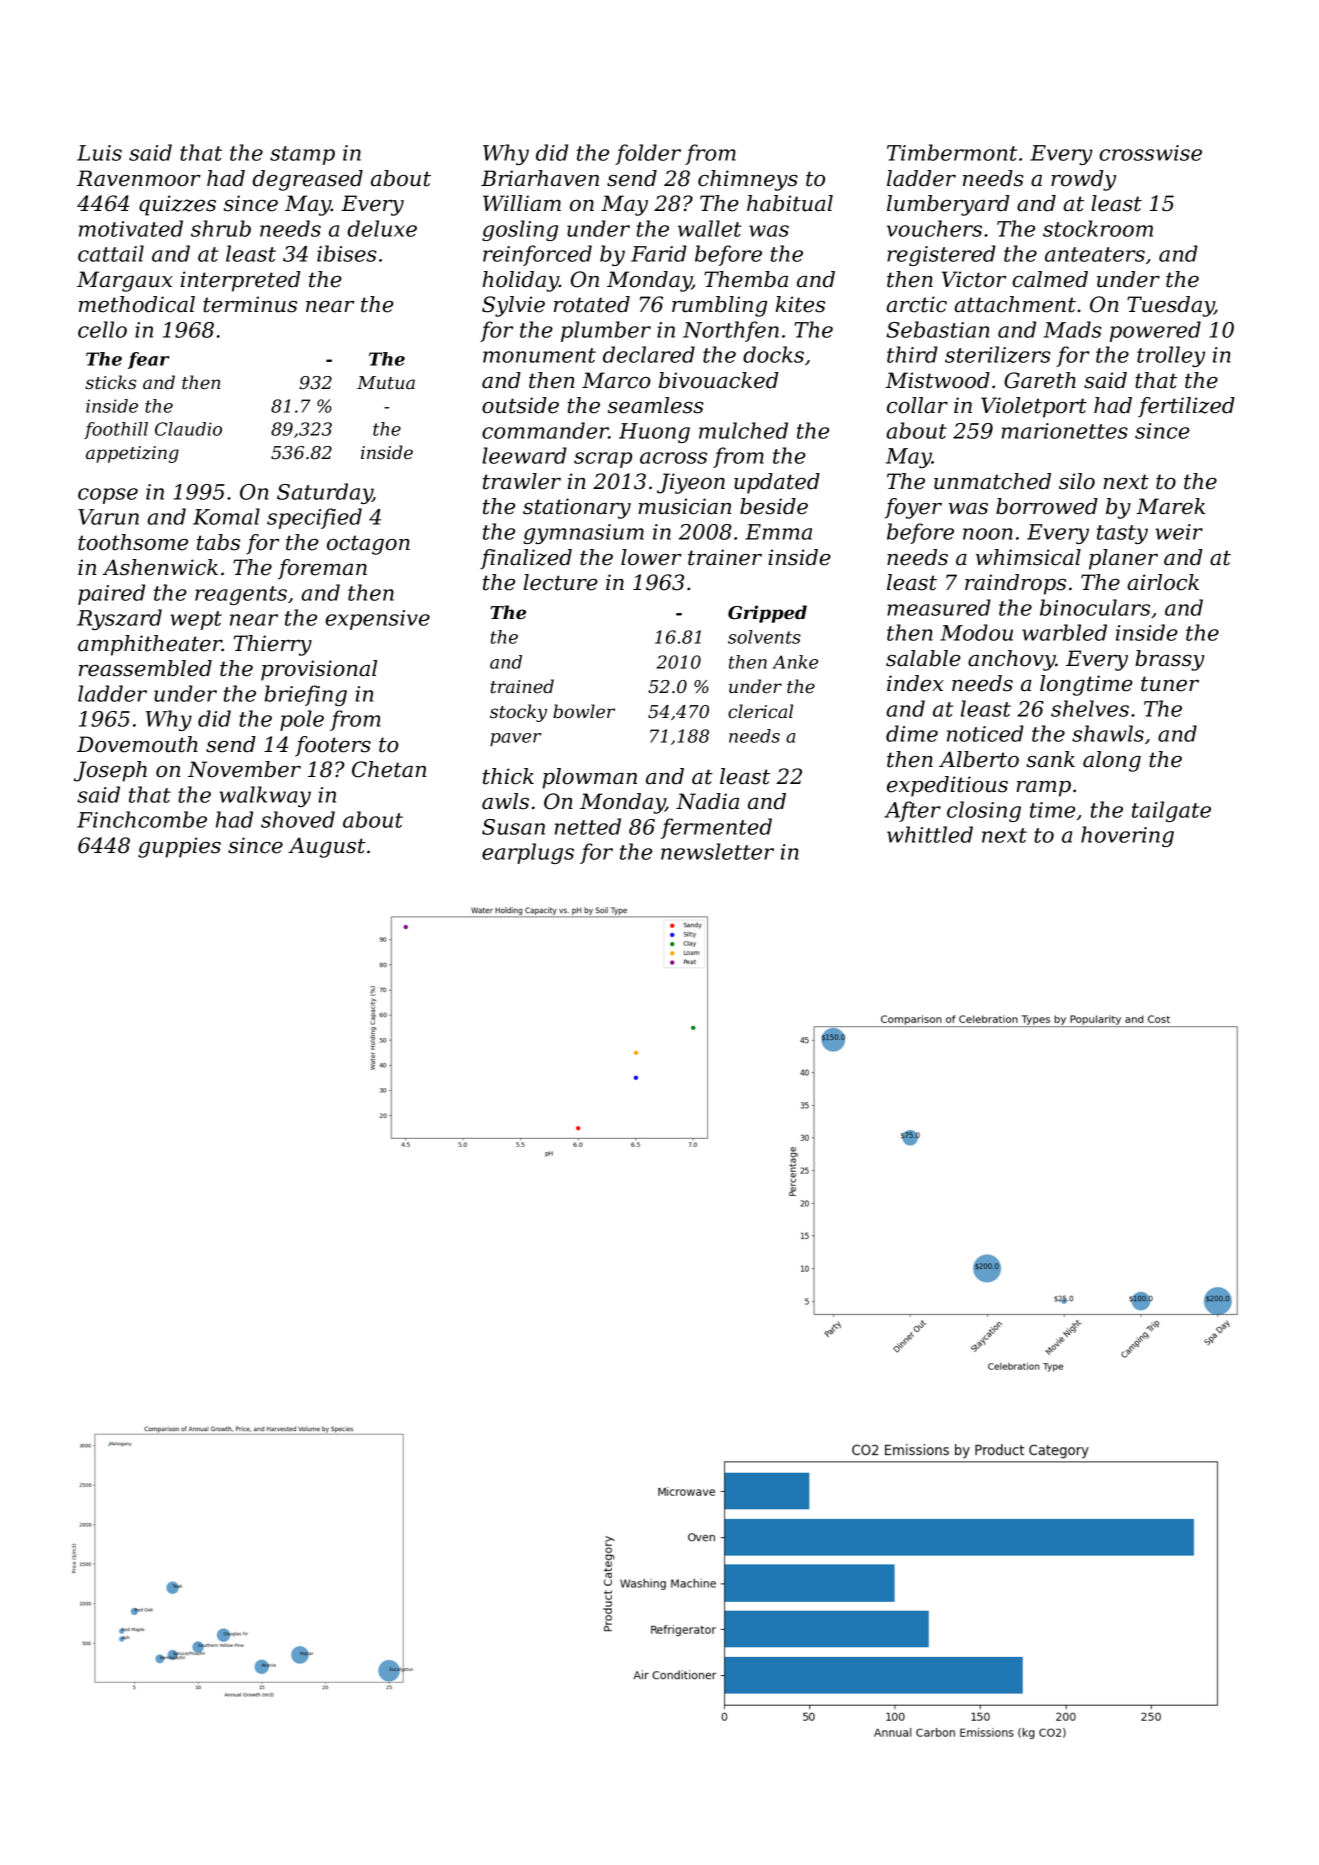  I want to click on Komal, so click(226, 516).
